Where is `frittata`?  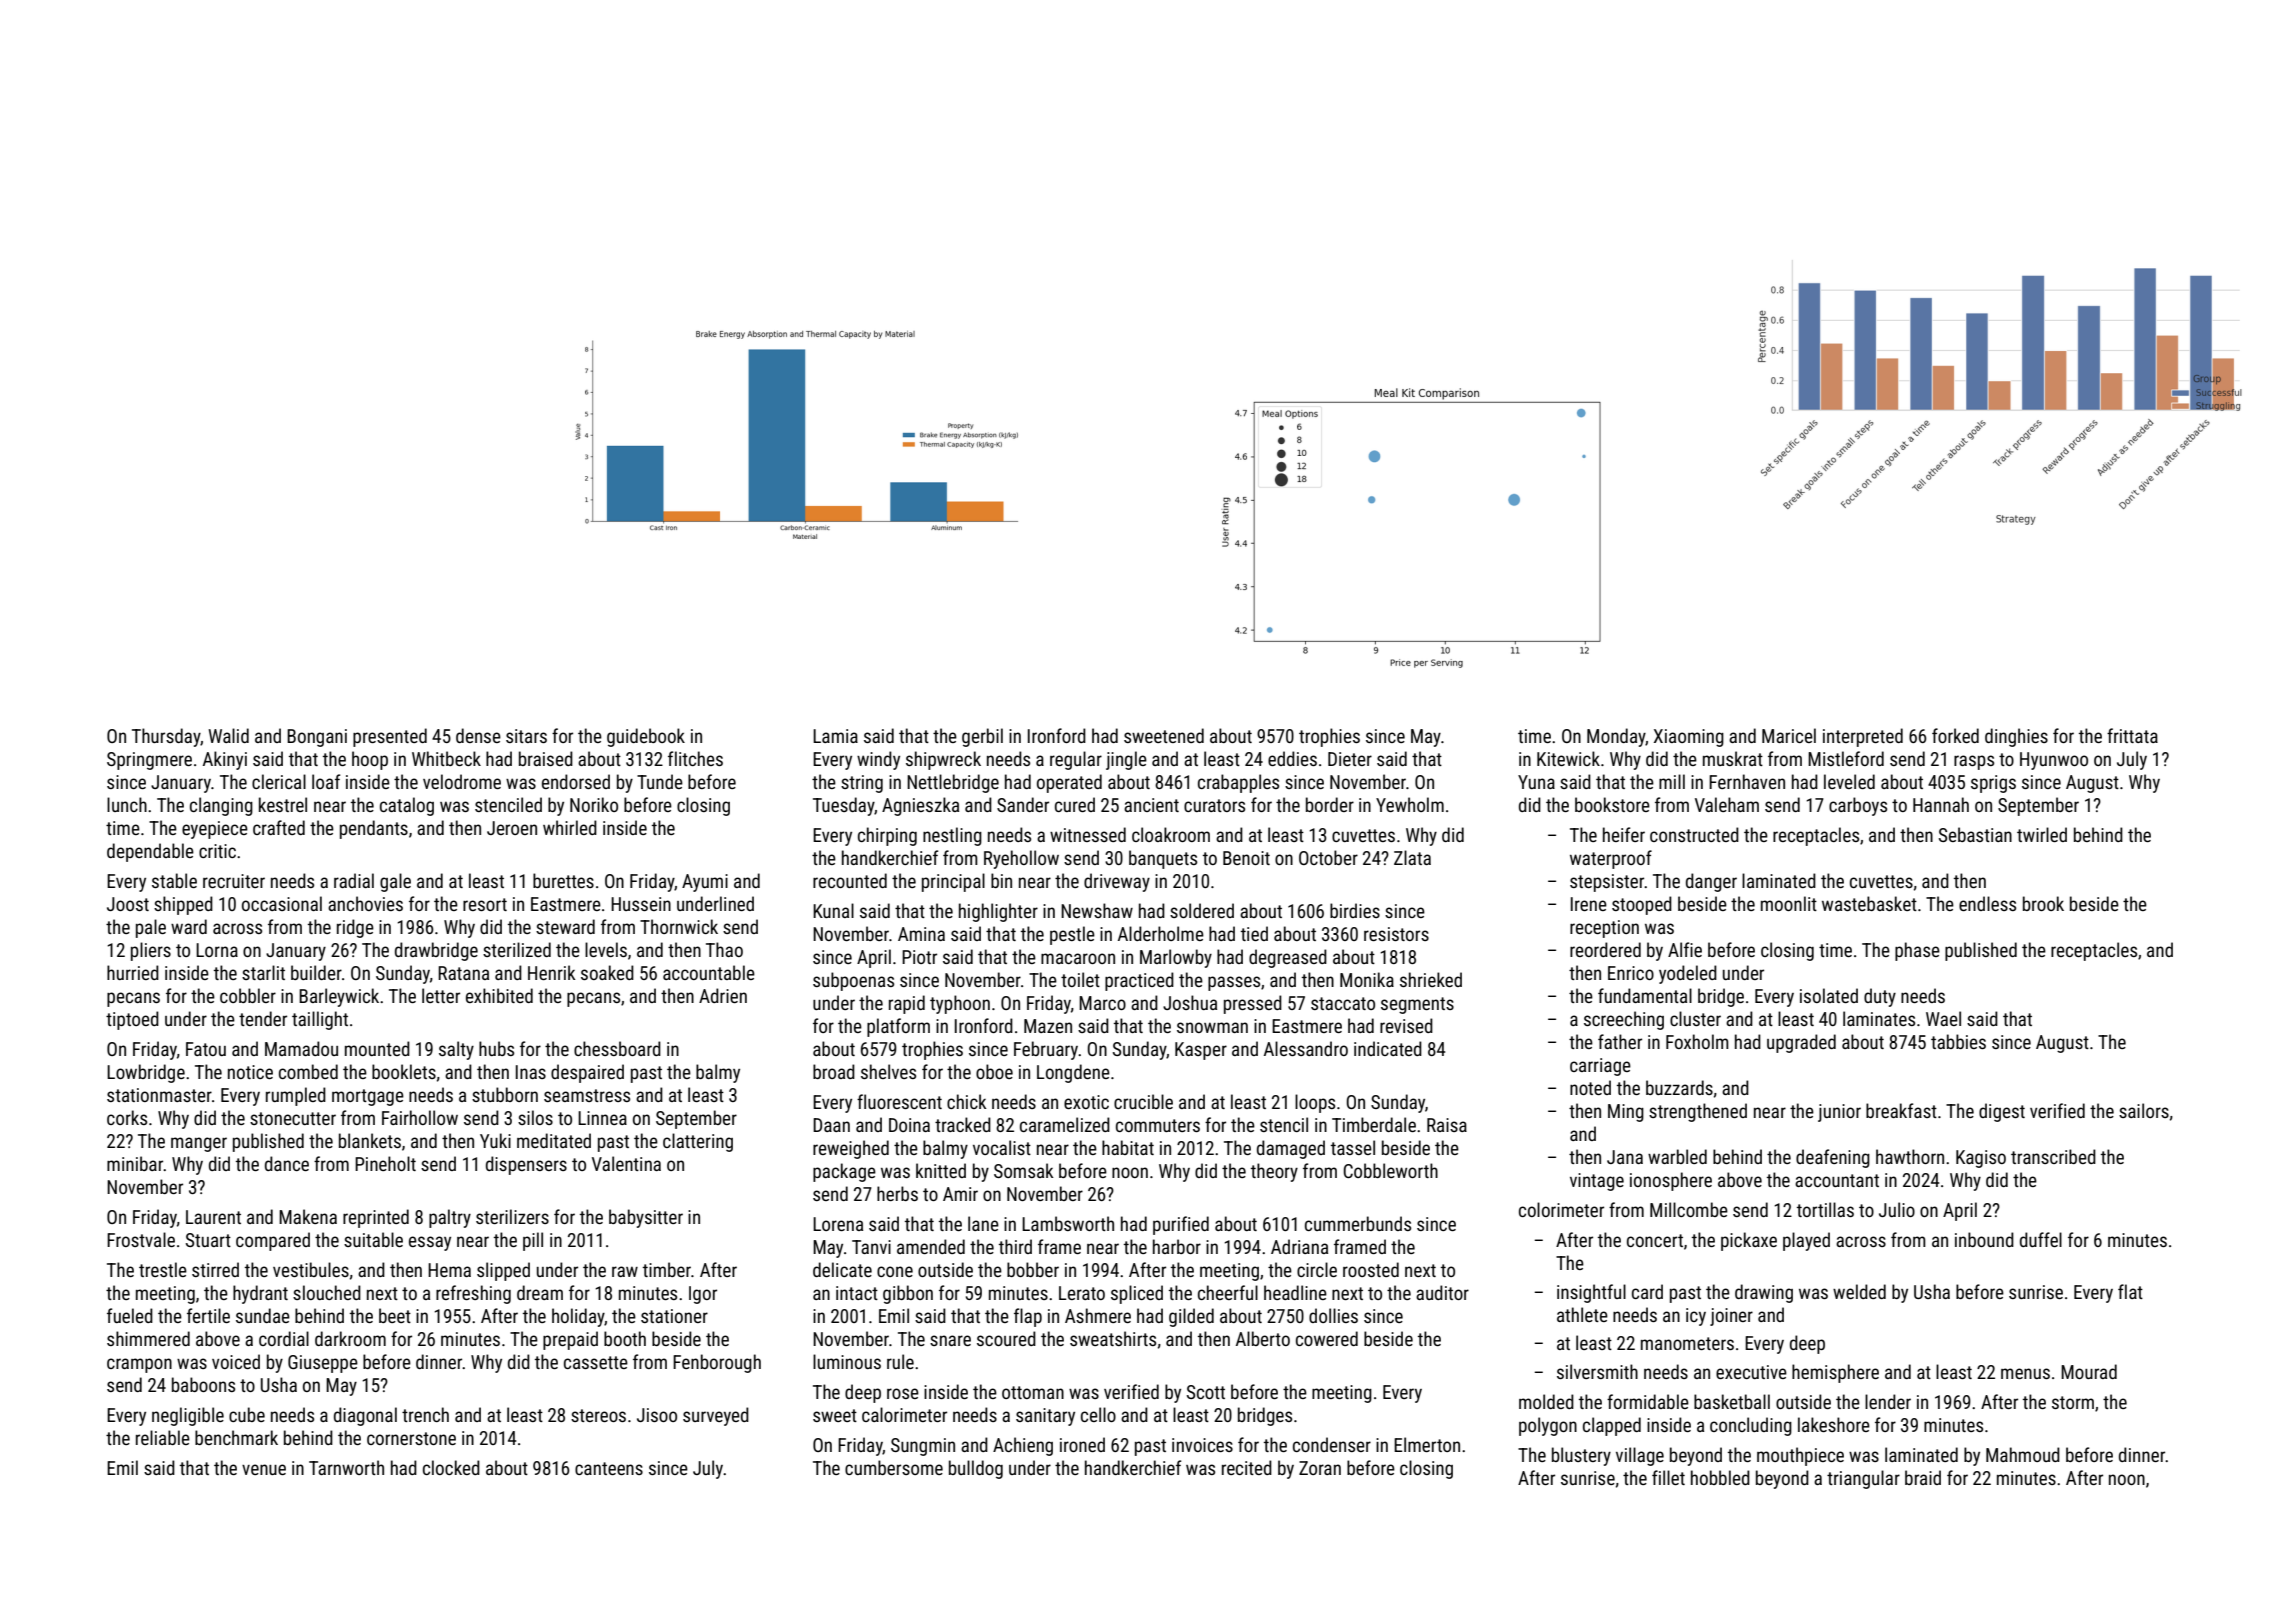 frittata is located at coordinates (2132, 735).
